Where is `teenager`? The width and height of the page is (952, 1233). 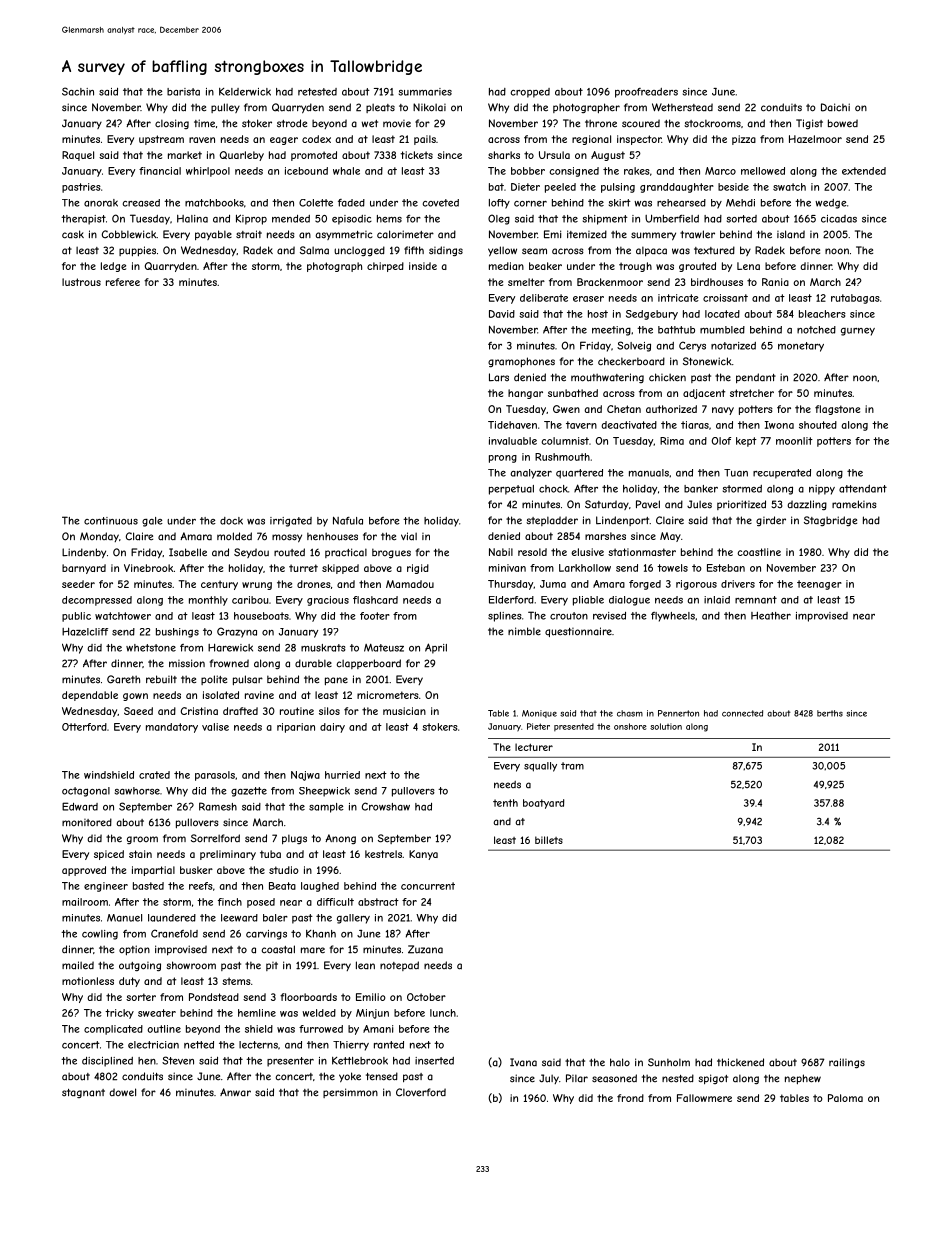
teenager is located at coordinates (819, 585).
